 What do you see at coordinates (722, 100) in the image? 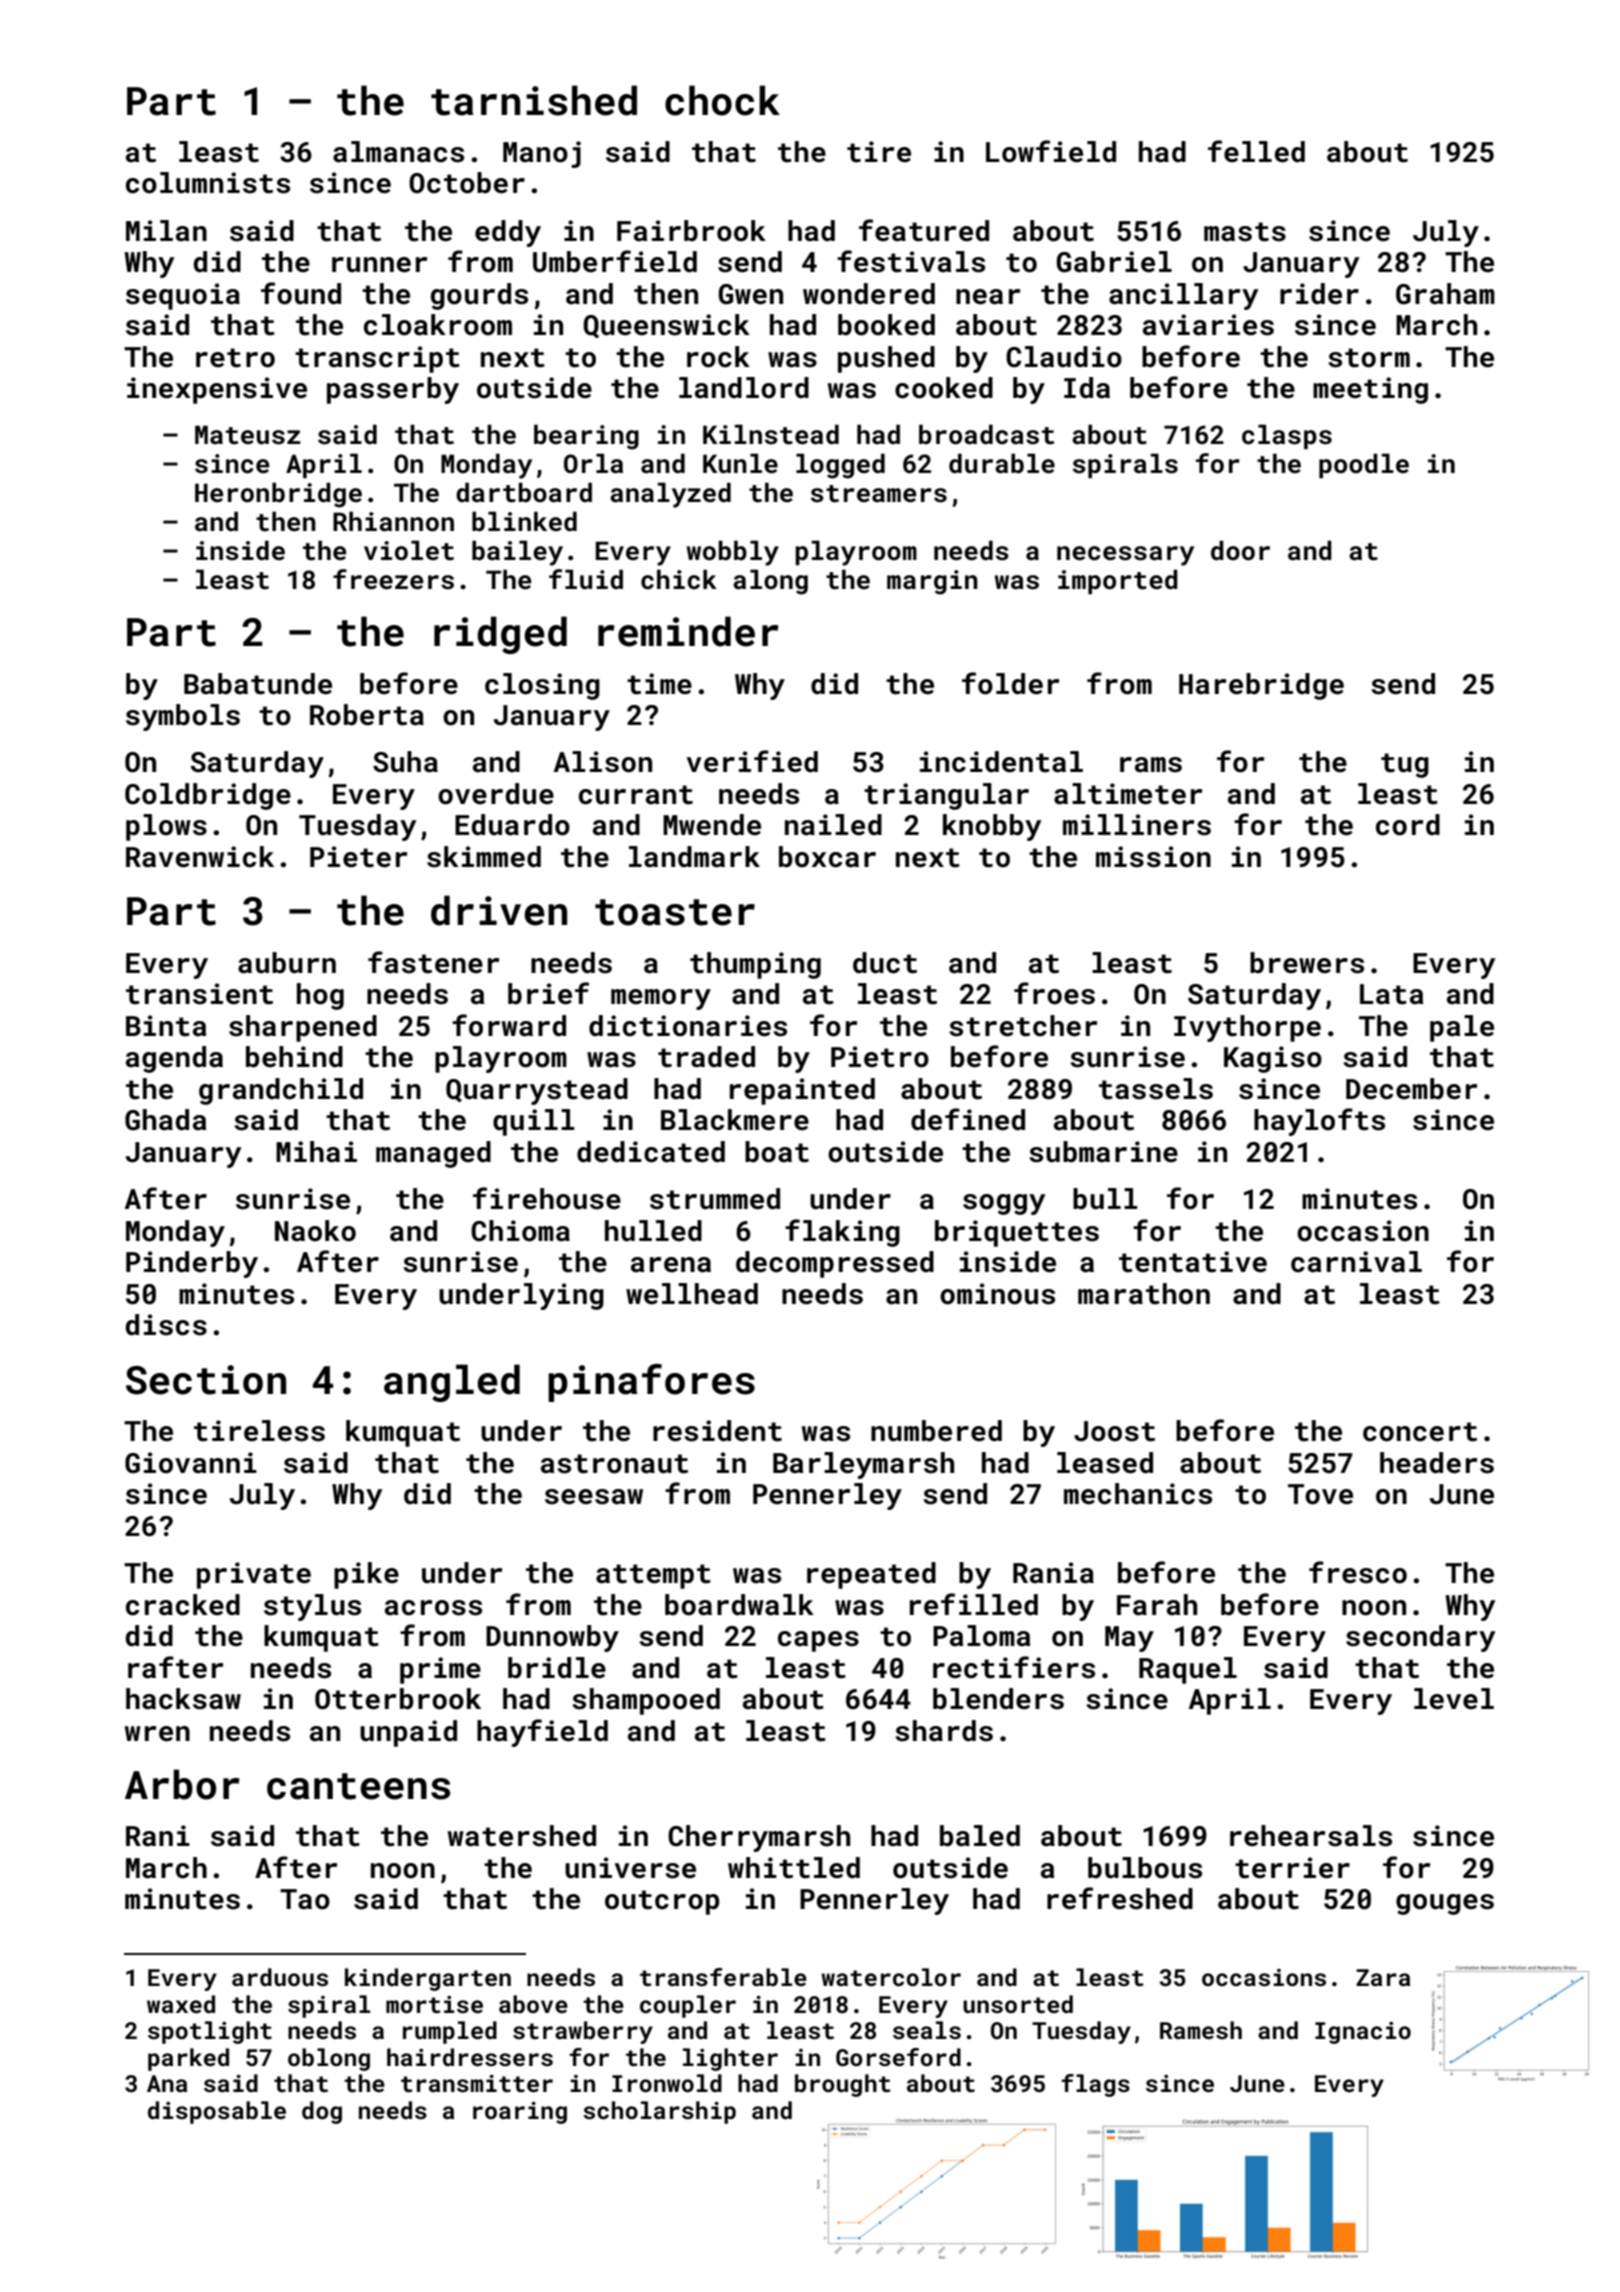
I see `chock` at bounding box center [722, 100].
